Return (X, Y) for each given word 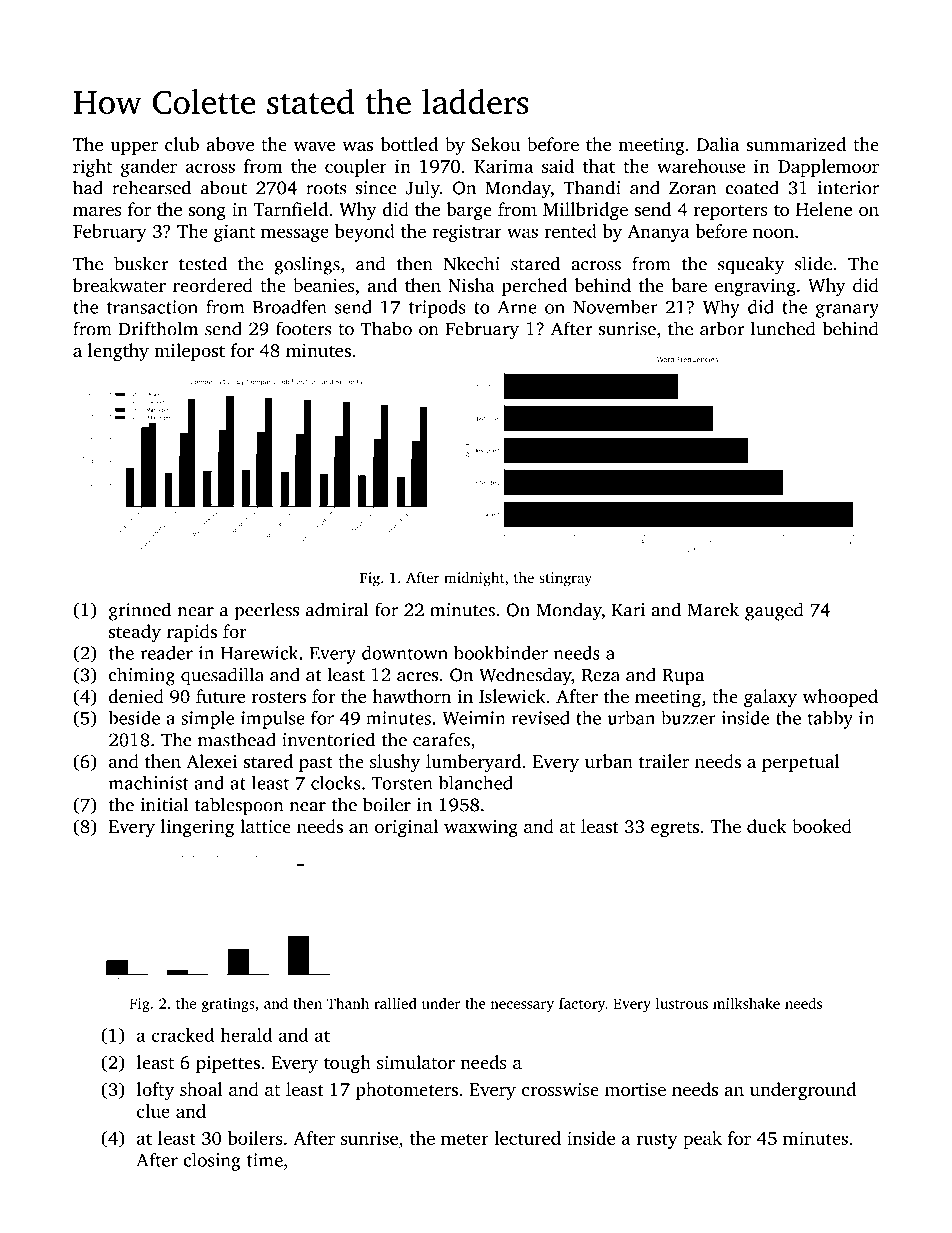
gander (149, 168)
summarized (796, 144)
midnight (474, 579)
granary (847, 311)
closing (212, 1162)
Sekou (496, 144)
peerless (267, 611)
